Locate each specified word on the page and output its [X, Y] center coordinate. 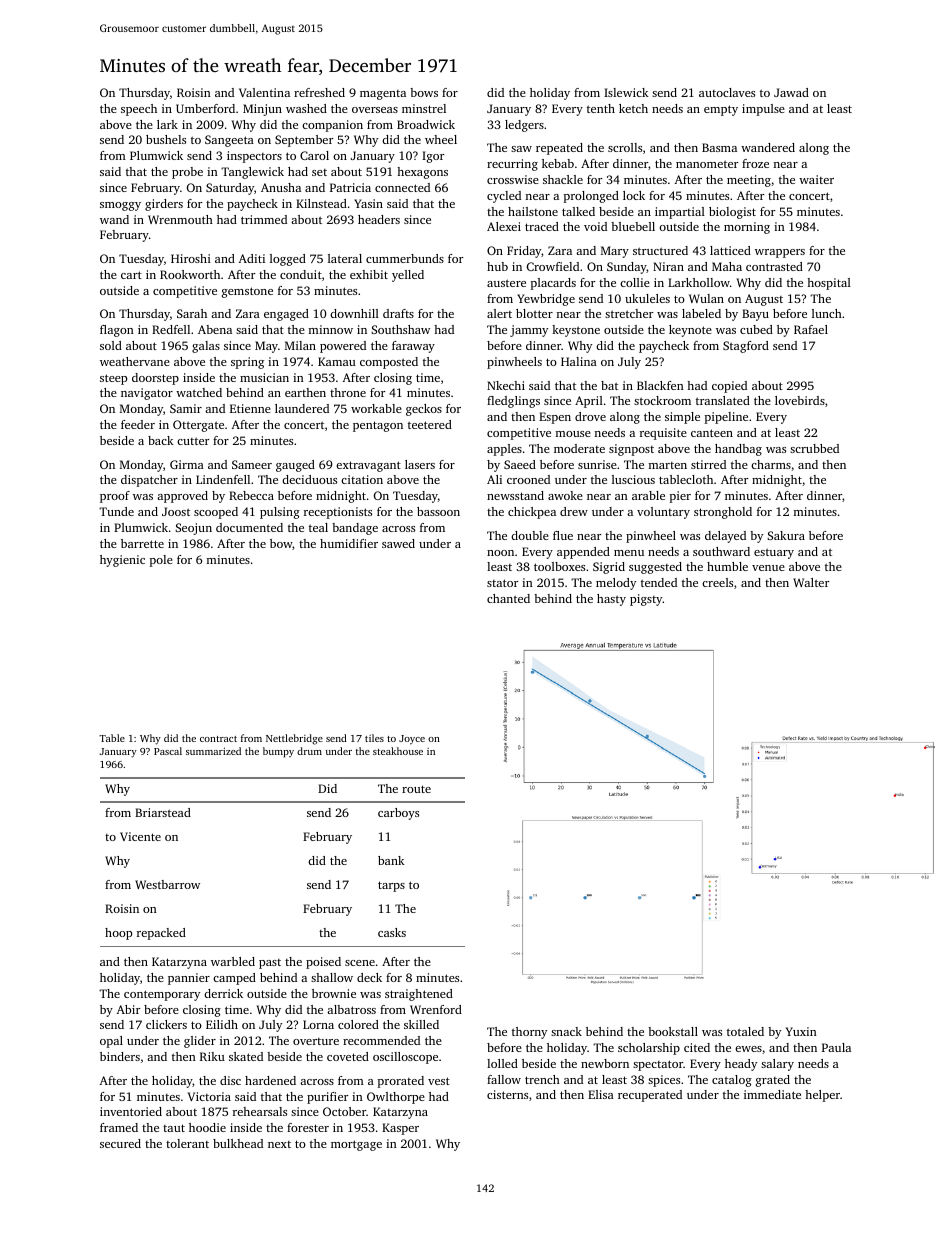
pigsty [646, 600]
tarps [391, 886]
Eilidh [222, 1024]
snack [566, 1031]
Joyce [412, 740]
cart [131, 275]
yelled [408, 276]
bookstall [673, 1031]
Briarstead [163, 812]
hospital [829, 284]
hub [497, 266]
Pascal [168, 751]
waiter [816, 179]
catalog [732, 1081]
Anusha [281, 187]
